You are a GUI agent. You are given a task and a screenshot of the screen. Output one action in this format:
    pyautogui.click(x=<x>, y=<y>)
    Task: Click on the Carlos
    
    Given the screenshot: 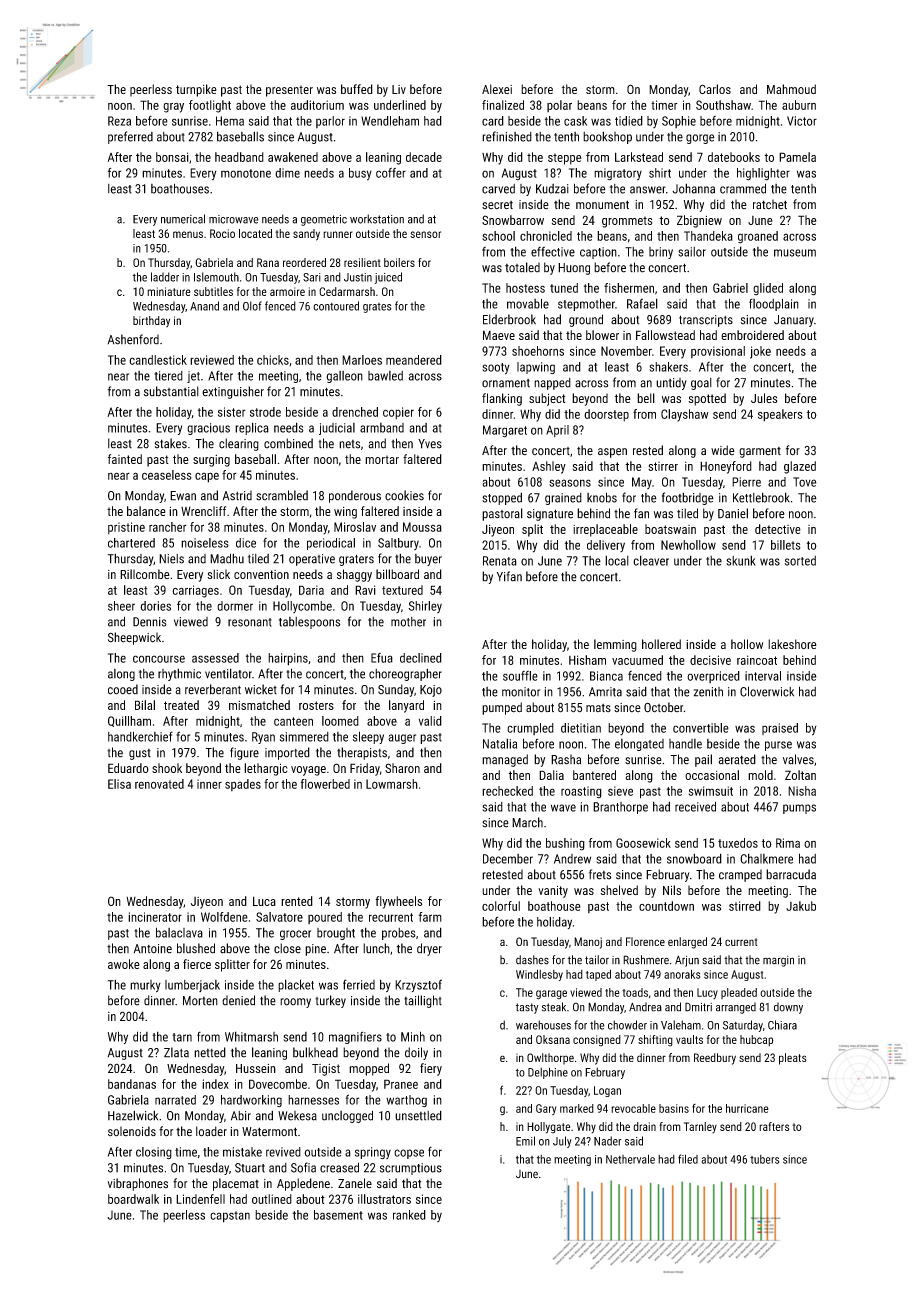 What is the action you would take?
    pyautogui.click(x=715, y=89)
